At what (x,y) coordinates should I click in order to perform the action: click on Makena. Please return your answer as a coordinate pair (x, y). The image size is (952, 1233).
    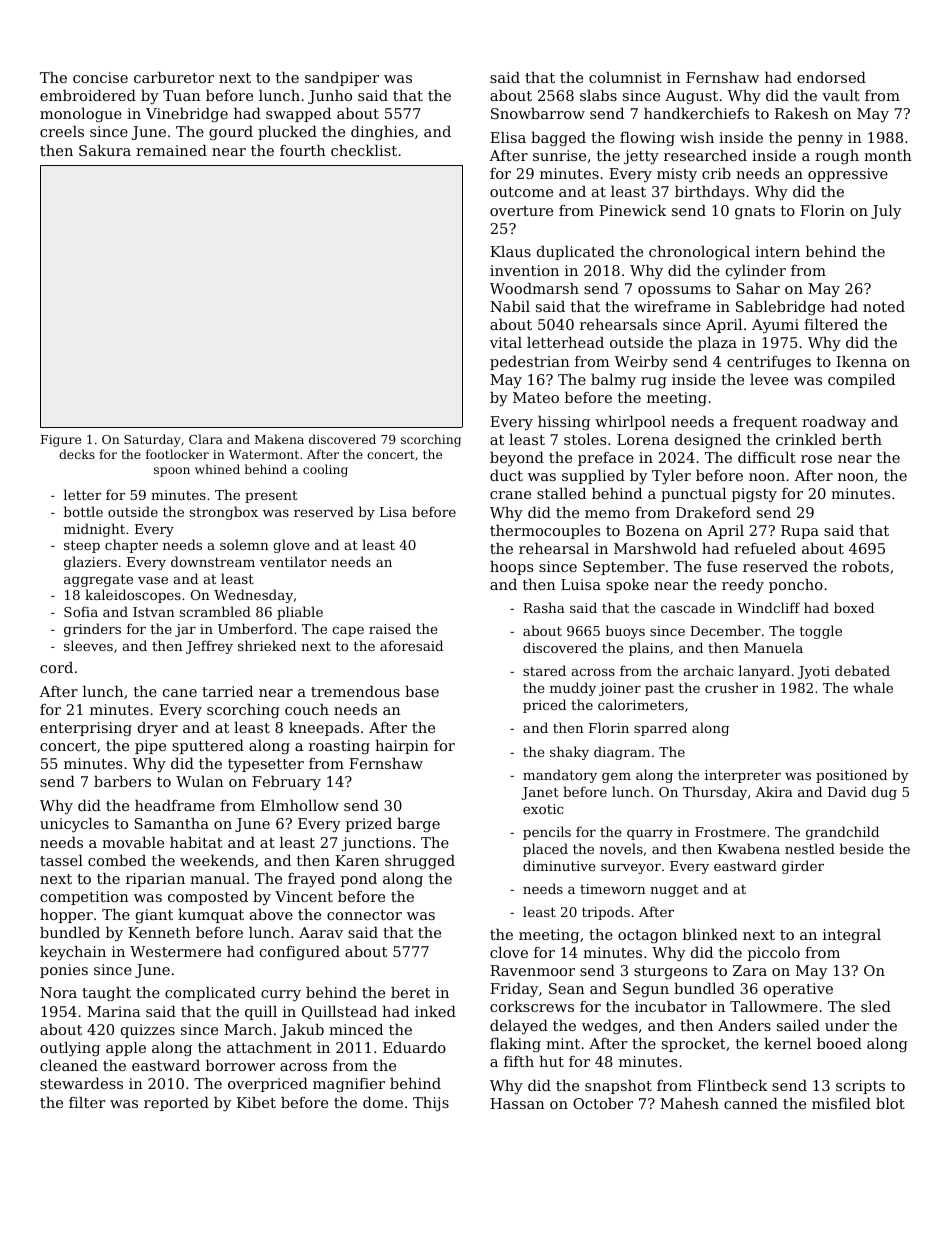
    Looking at the image, I should click on (279, 439).
